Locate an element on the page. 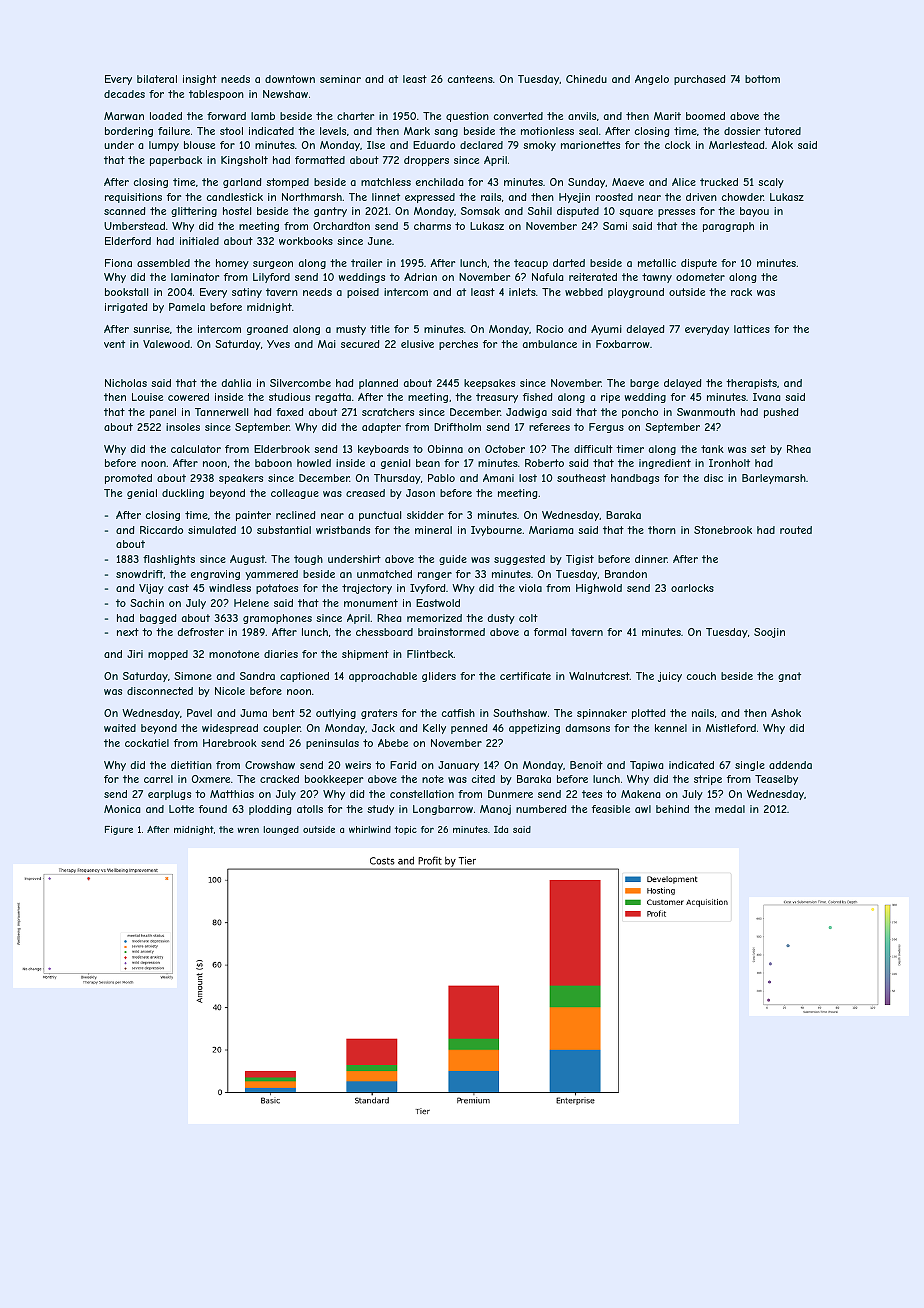 This document has width=924, height=1308. presses is located at coordinates (676, 213).
